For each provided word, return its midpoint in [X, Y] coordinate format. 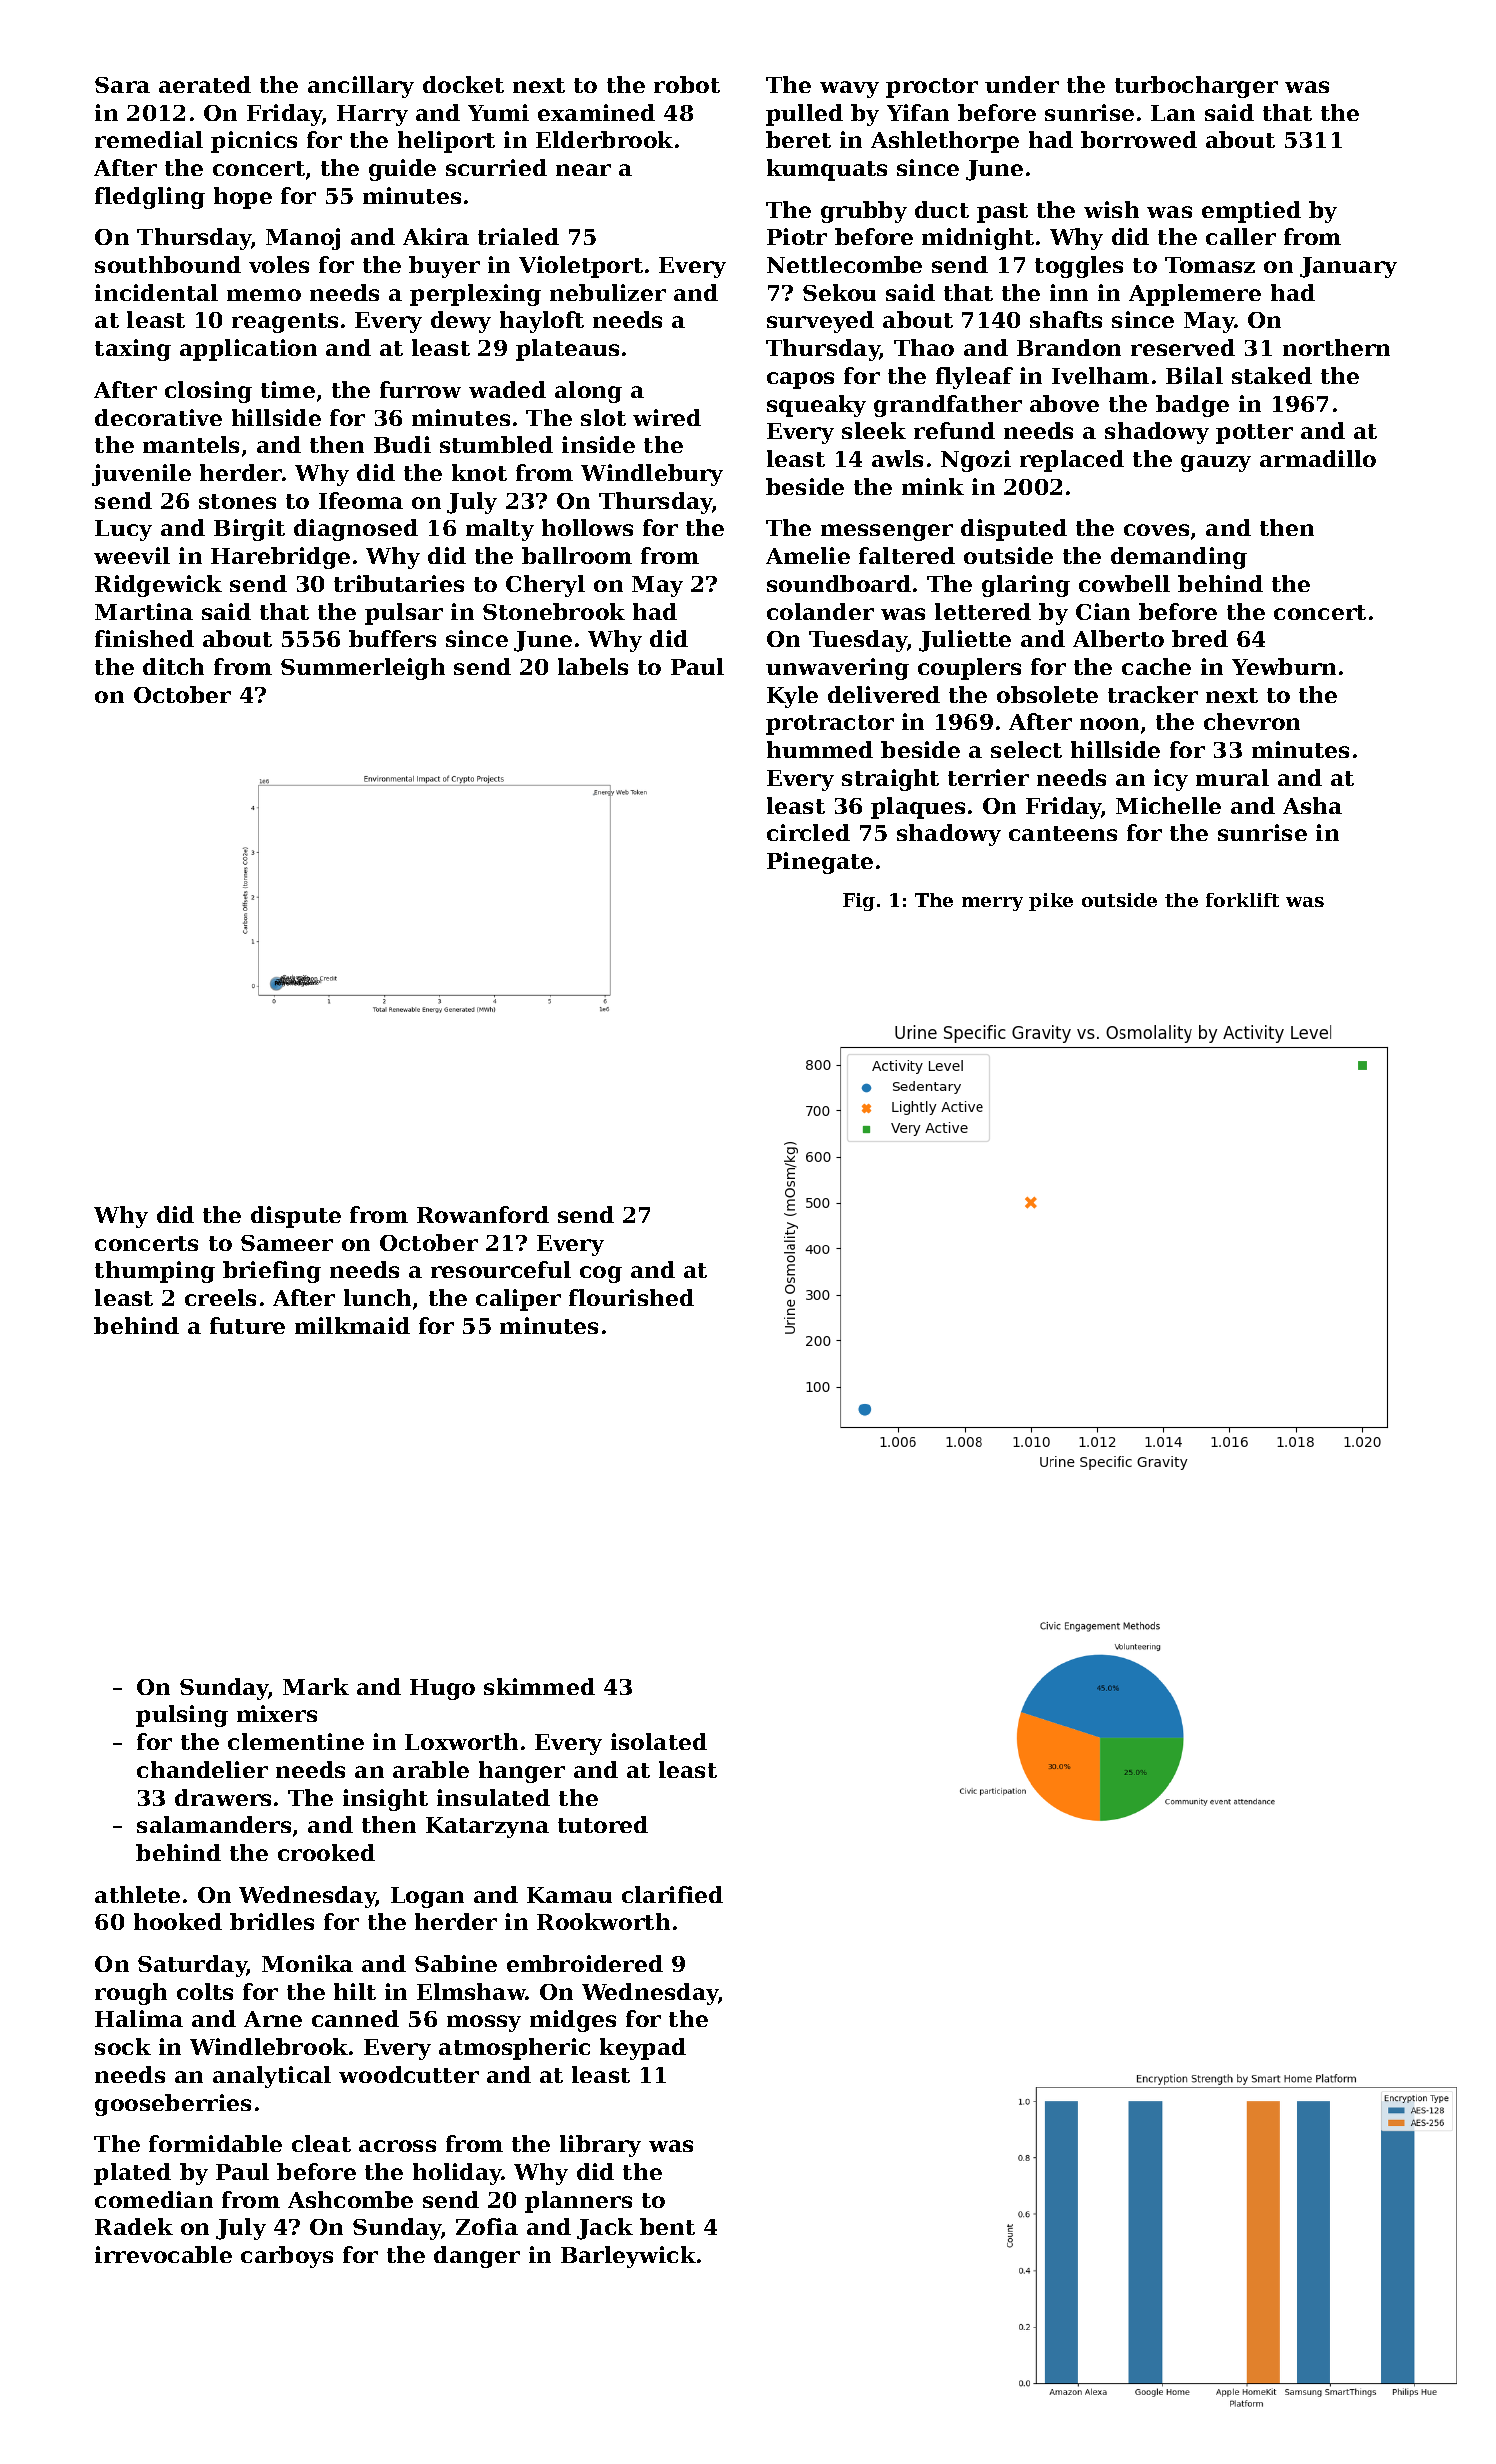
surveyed [820, 322]
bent [667, 2226]
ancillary [361, 87]
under [1022, 84]
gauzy [1216, 463]
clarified [672, 1894]
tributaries [399, 583]
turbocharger [1196, 87]
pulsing [182, 1716]
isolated [659, 1741]
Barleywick [628, 2257]
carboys [287, 2257]
